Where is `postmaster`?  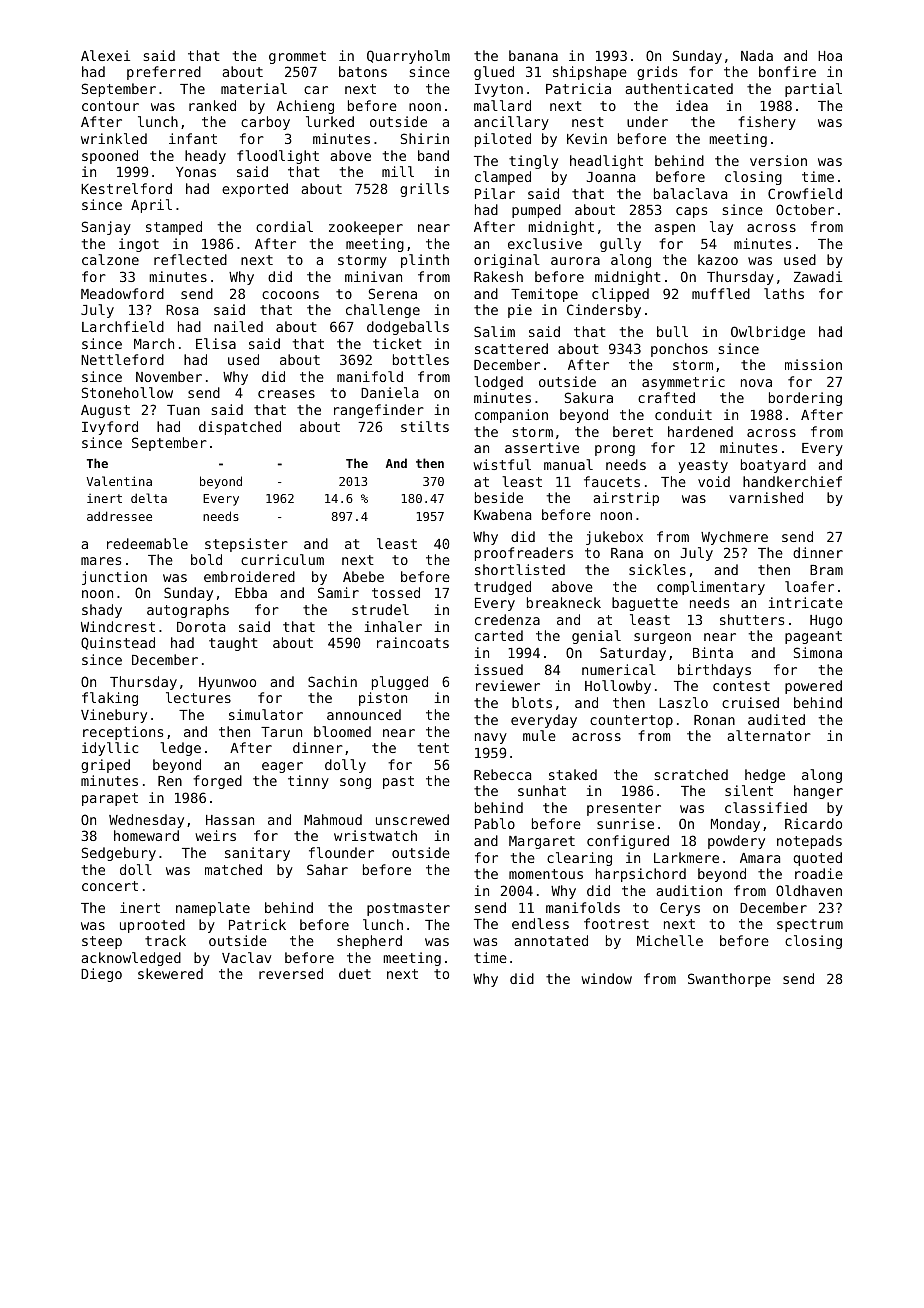 postmaster is located at coordinates (408, 909).
